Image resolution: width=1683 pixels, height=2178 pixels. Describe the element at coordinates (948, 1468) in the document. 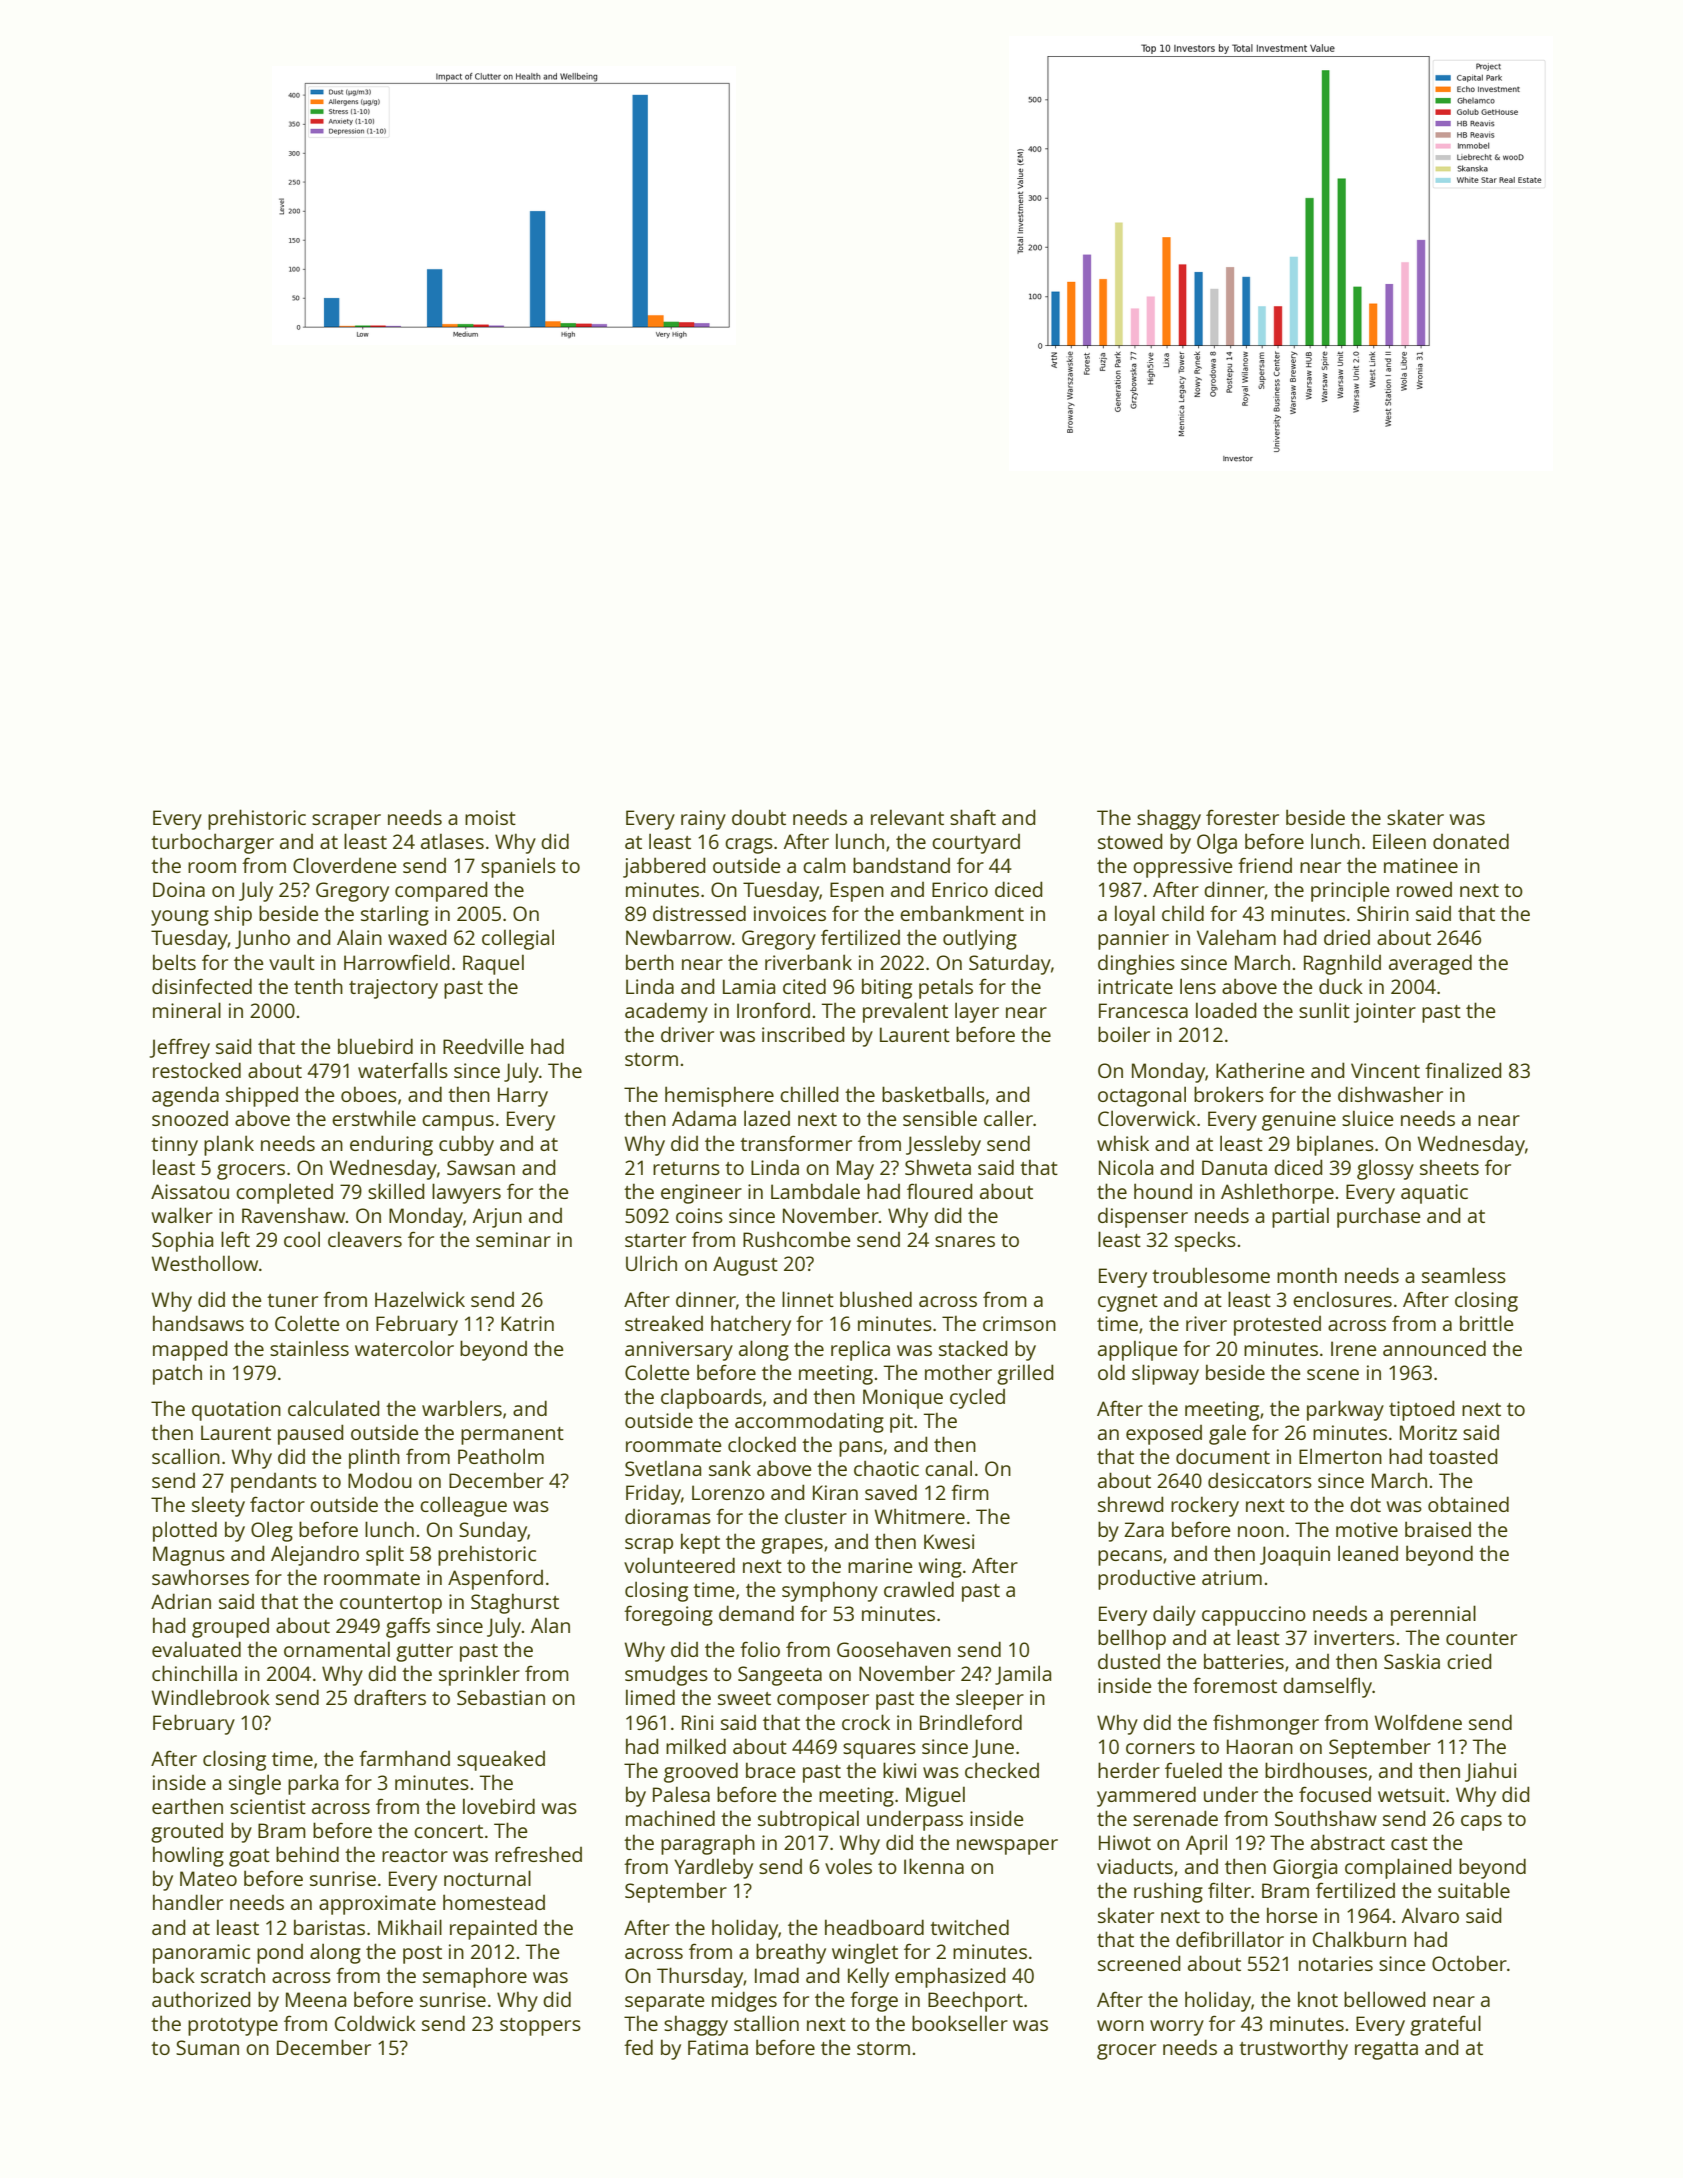

I see `canal` at that location.
